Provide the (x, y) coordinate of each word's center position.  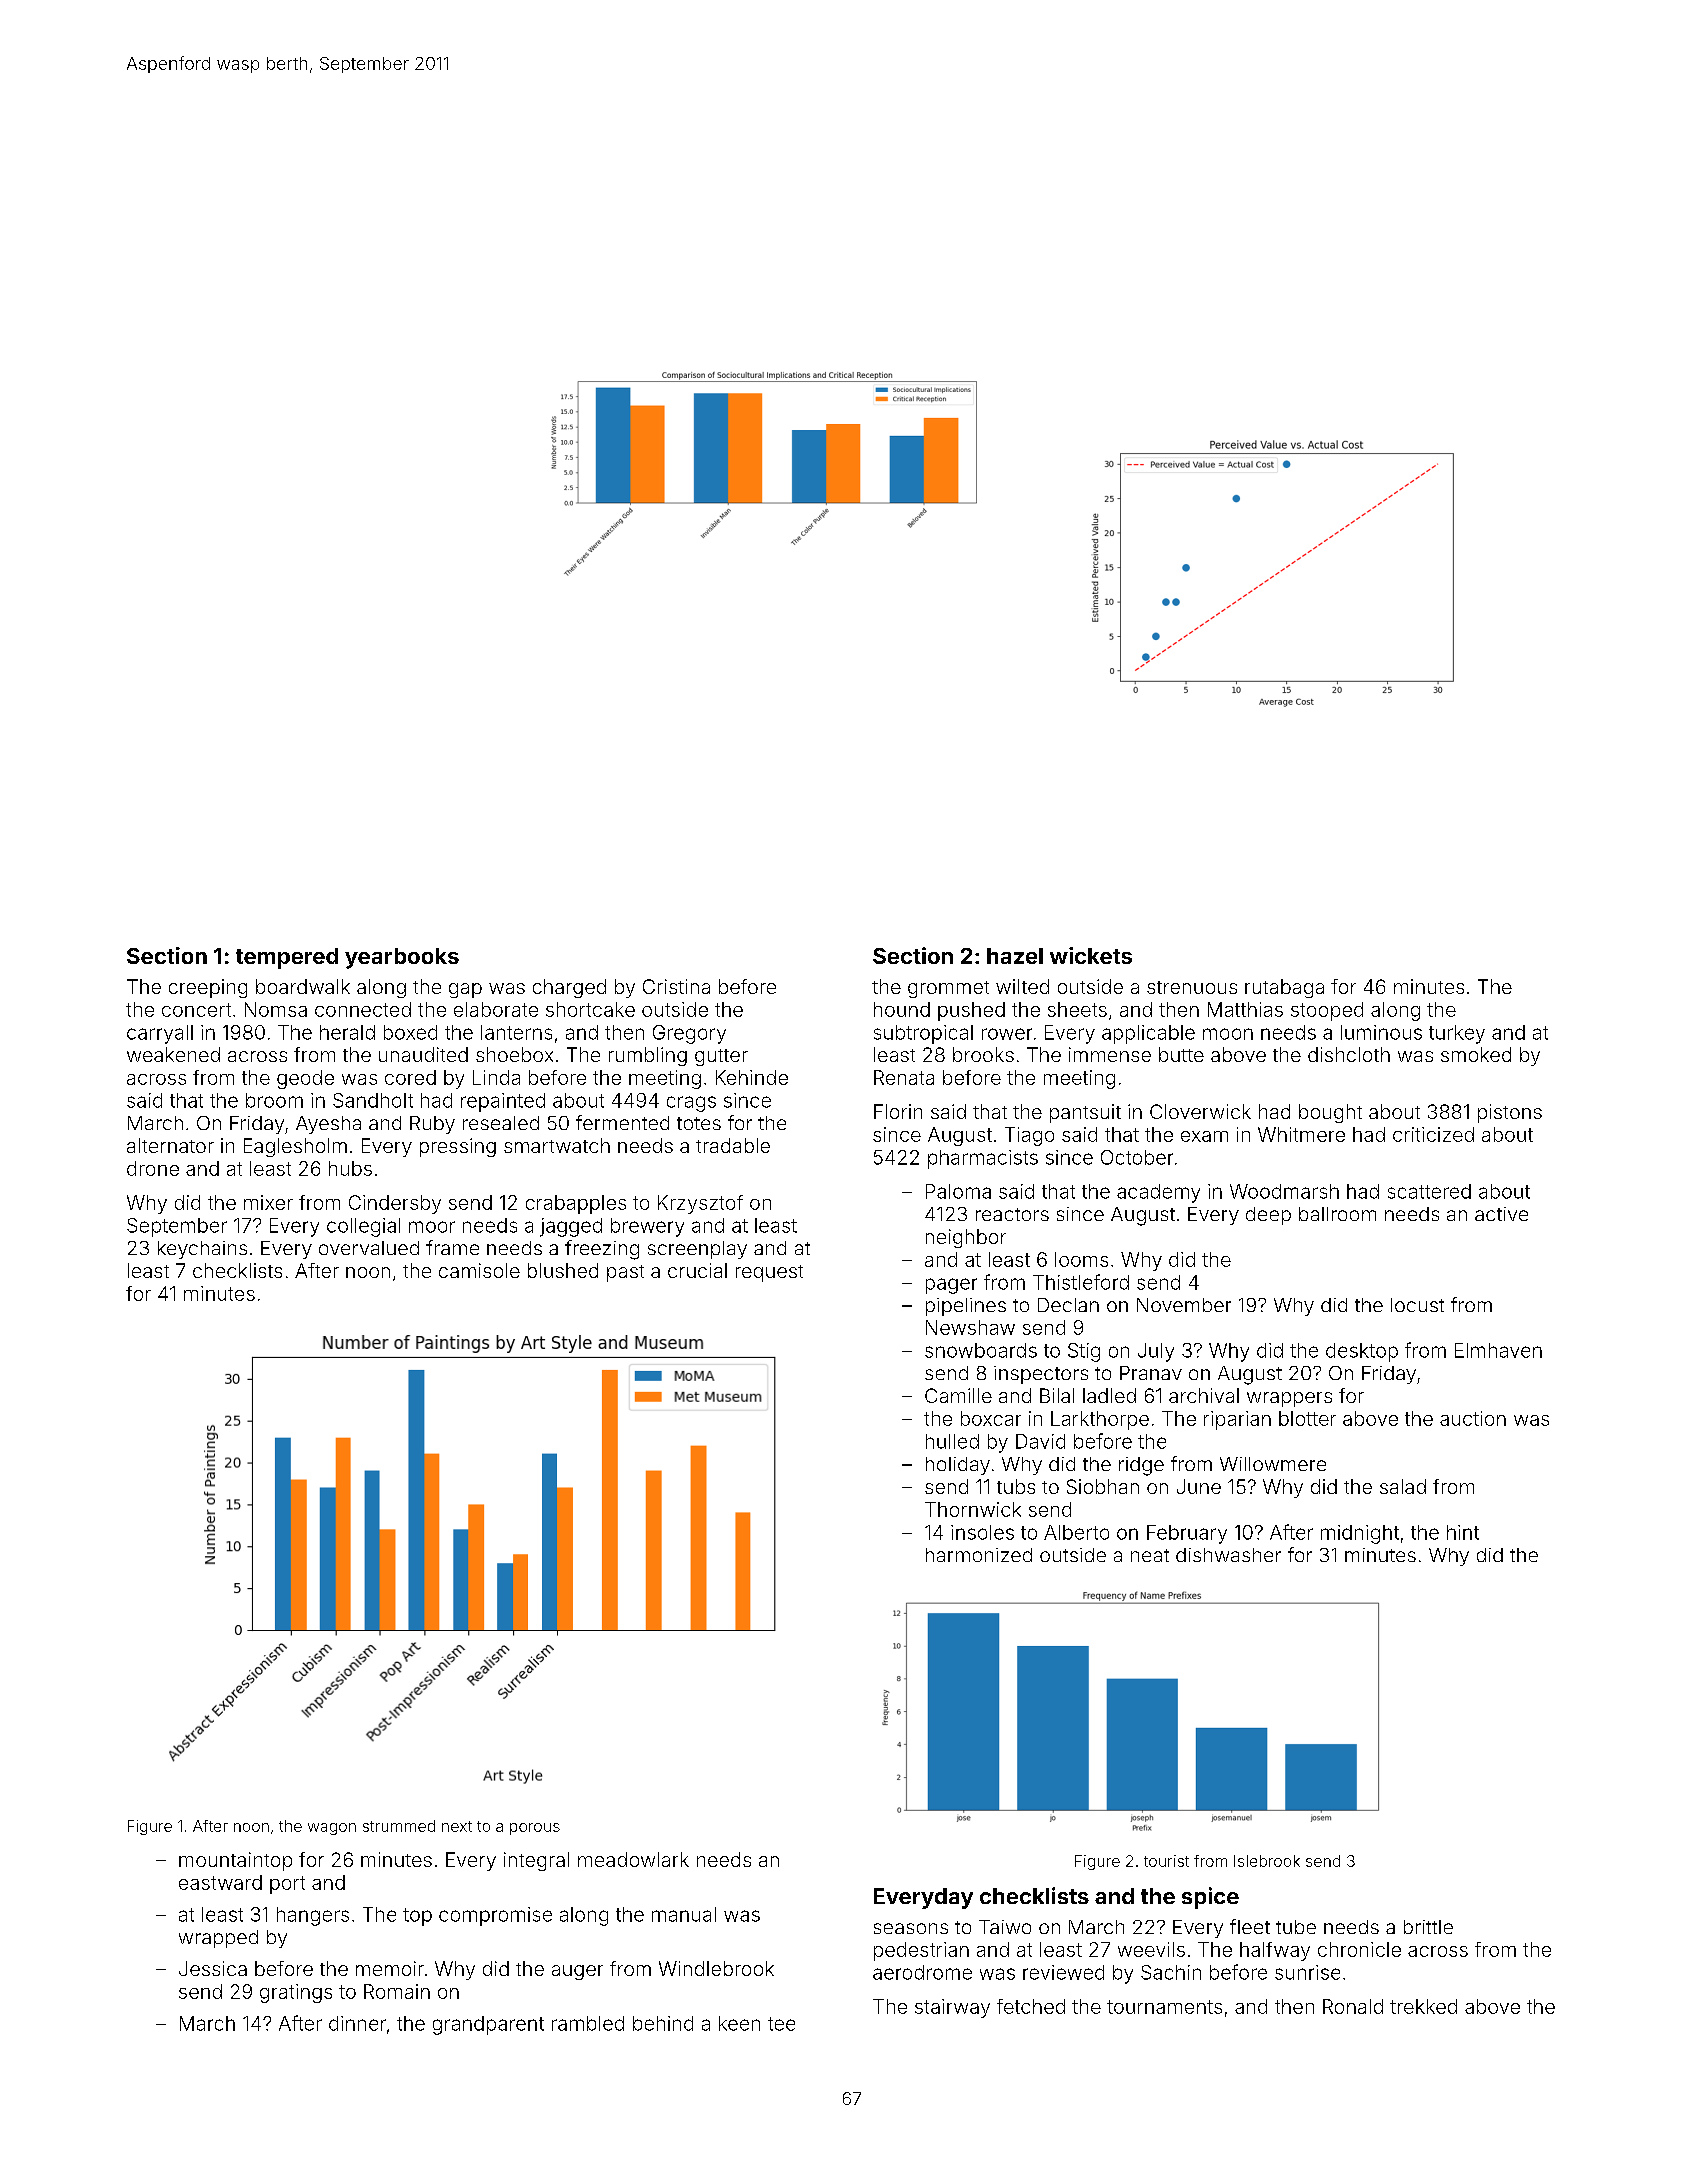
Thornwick (973, 1509)
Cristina (676, 986)
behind (663, 2023)
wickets (1091, 955)
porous (535, 1829)
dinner (357, 2023)
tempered (287, 958)
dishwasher (1228, 1555)
